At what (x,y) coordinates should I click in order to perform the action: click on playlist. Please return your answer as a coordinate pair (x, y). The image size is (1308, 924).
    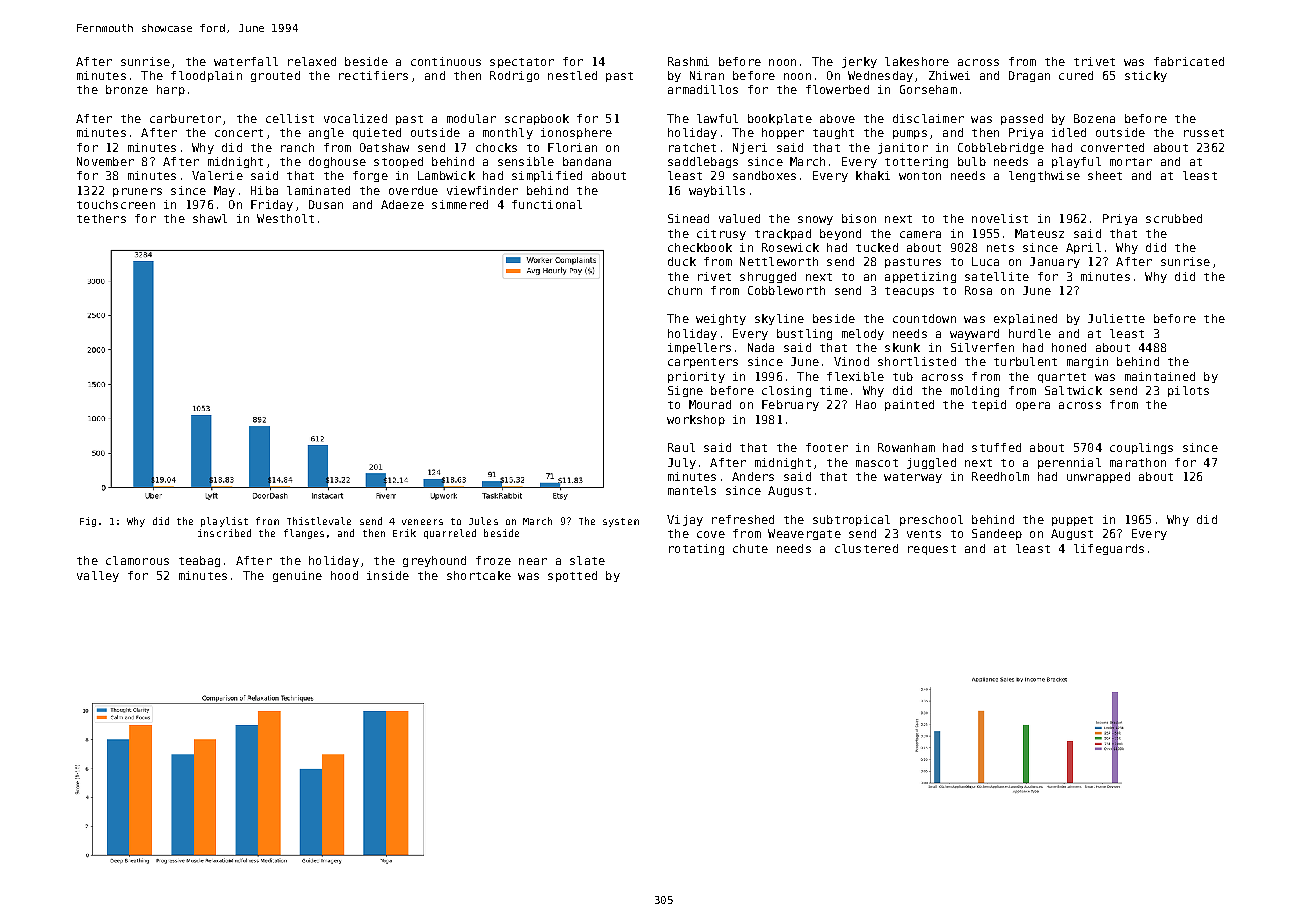
    Looking at the image, I should click on (224, 522).
